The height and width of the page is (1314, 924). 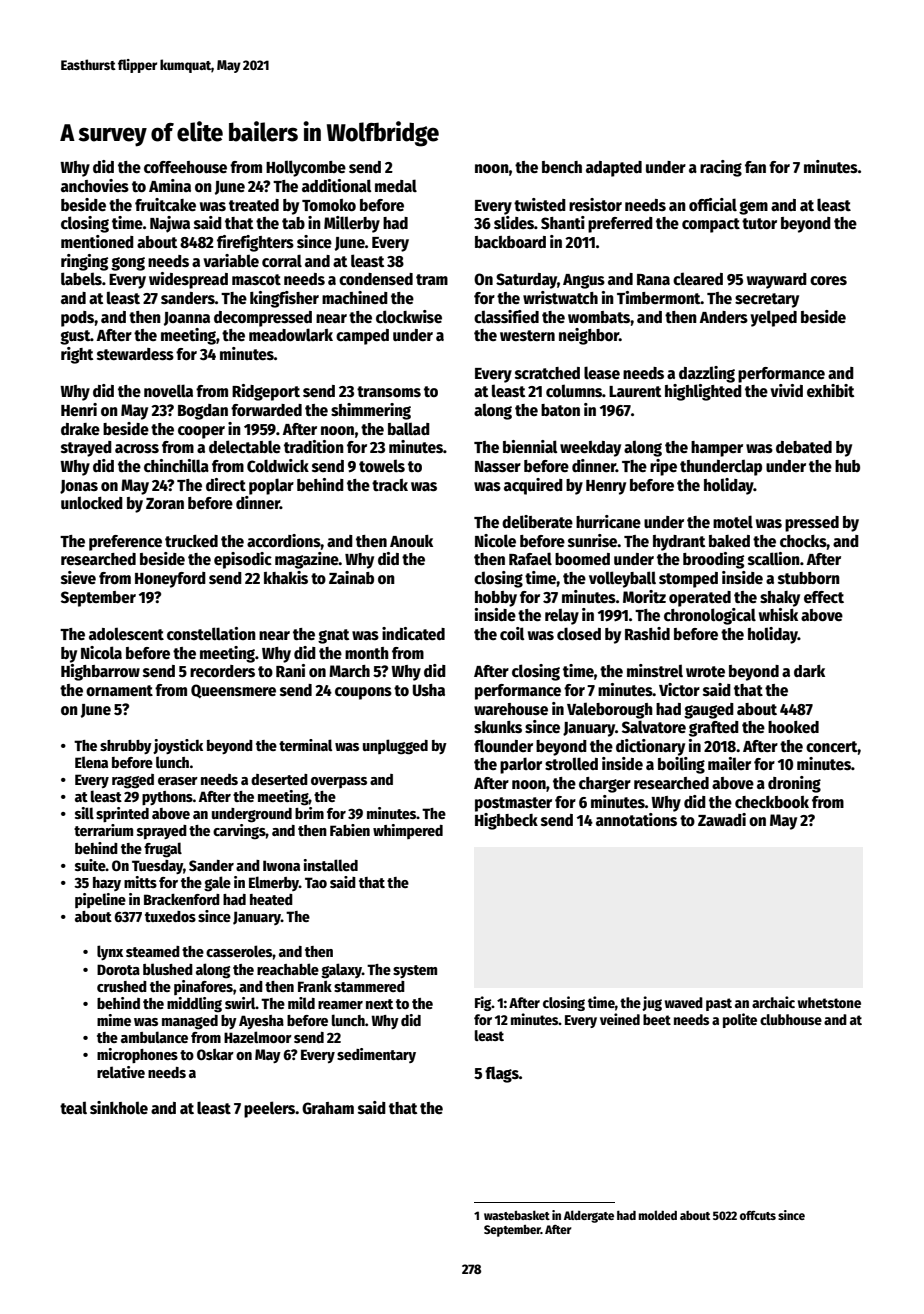 I want to click on western, so click(x=527, y=335).
